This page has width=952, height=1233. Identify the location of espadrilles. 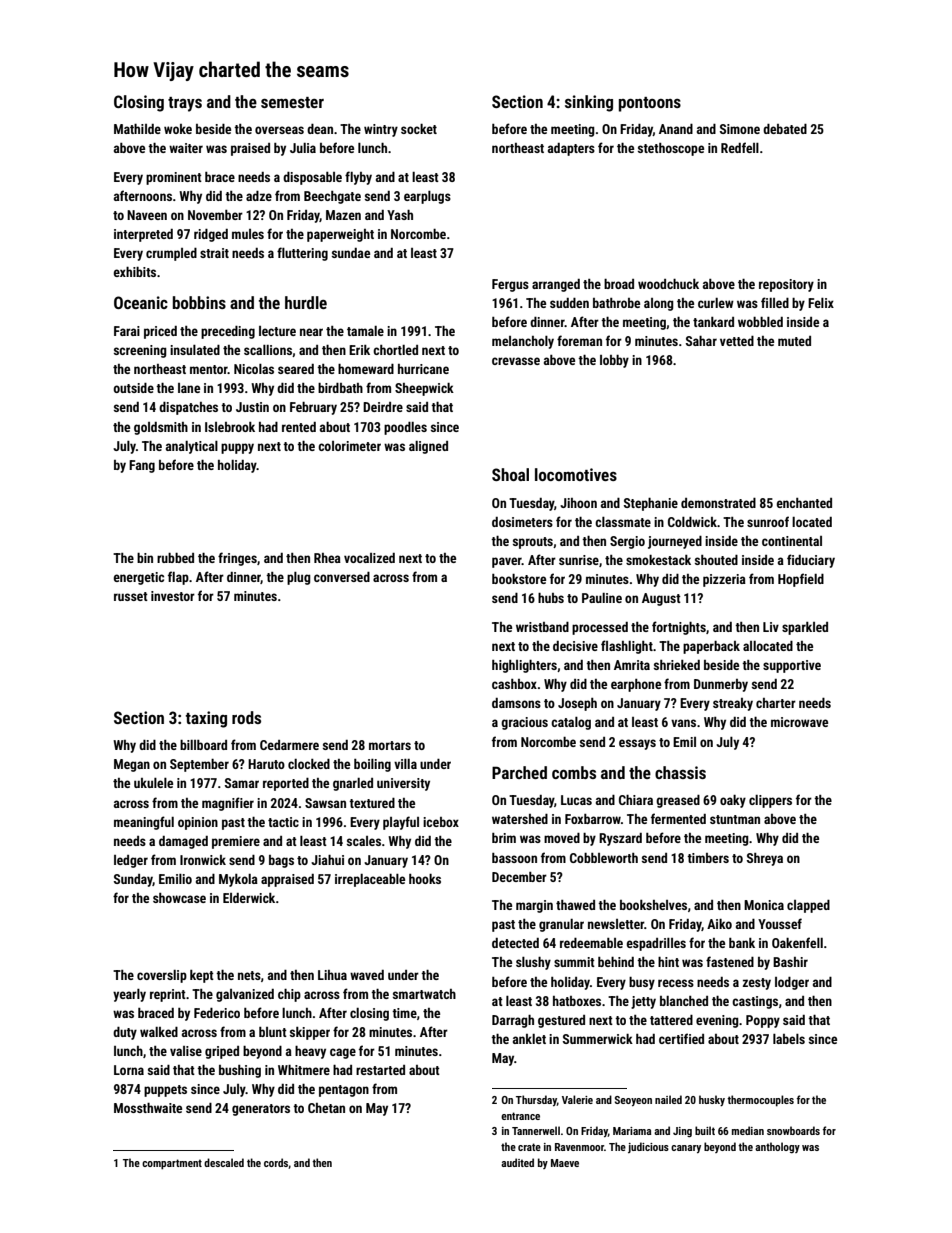
(656, 944).
